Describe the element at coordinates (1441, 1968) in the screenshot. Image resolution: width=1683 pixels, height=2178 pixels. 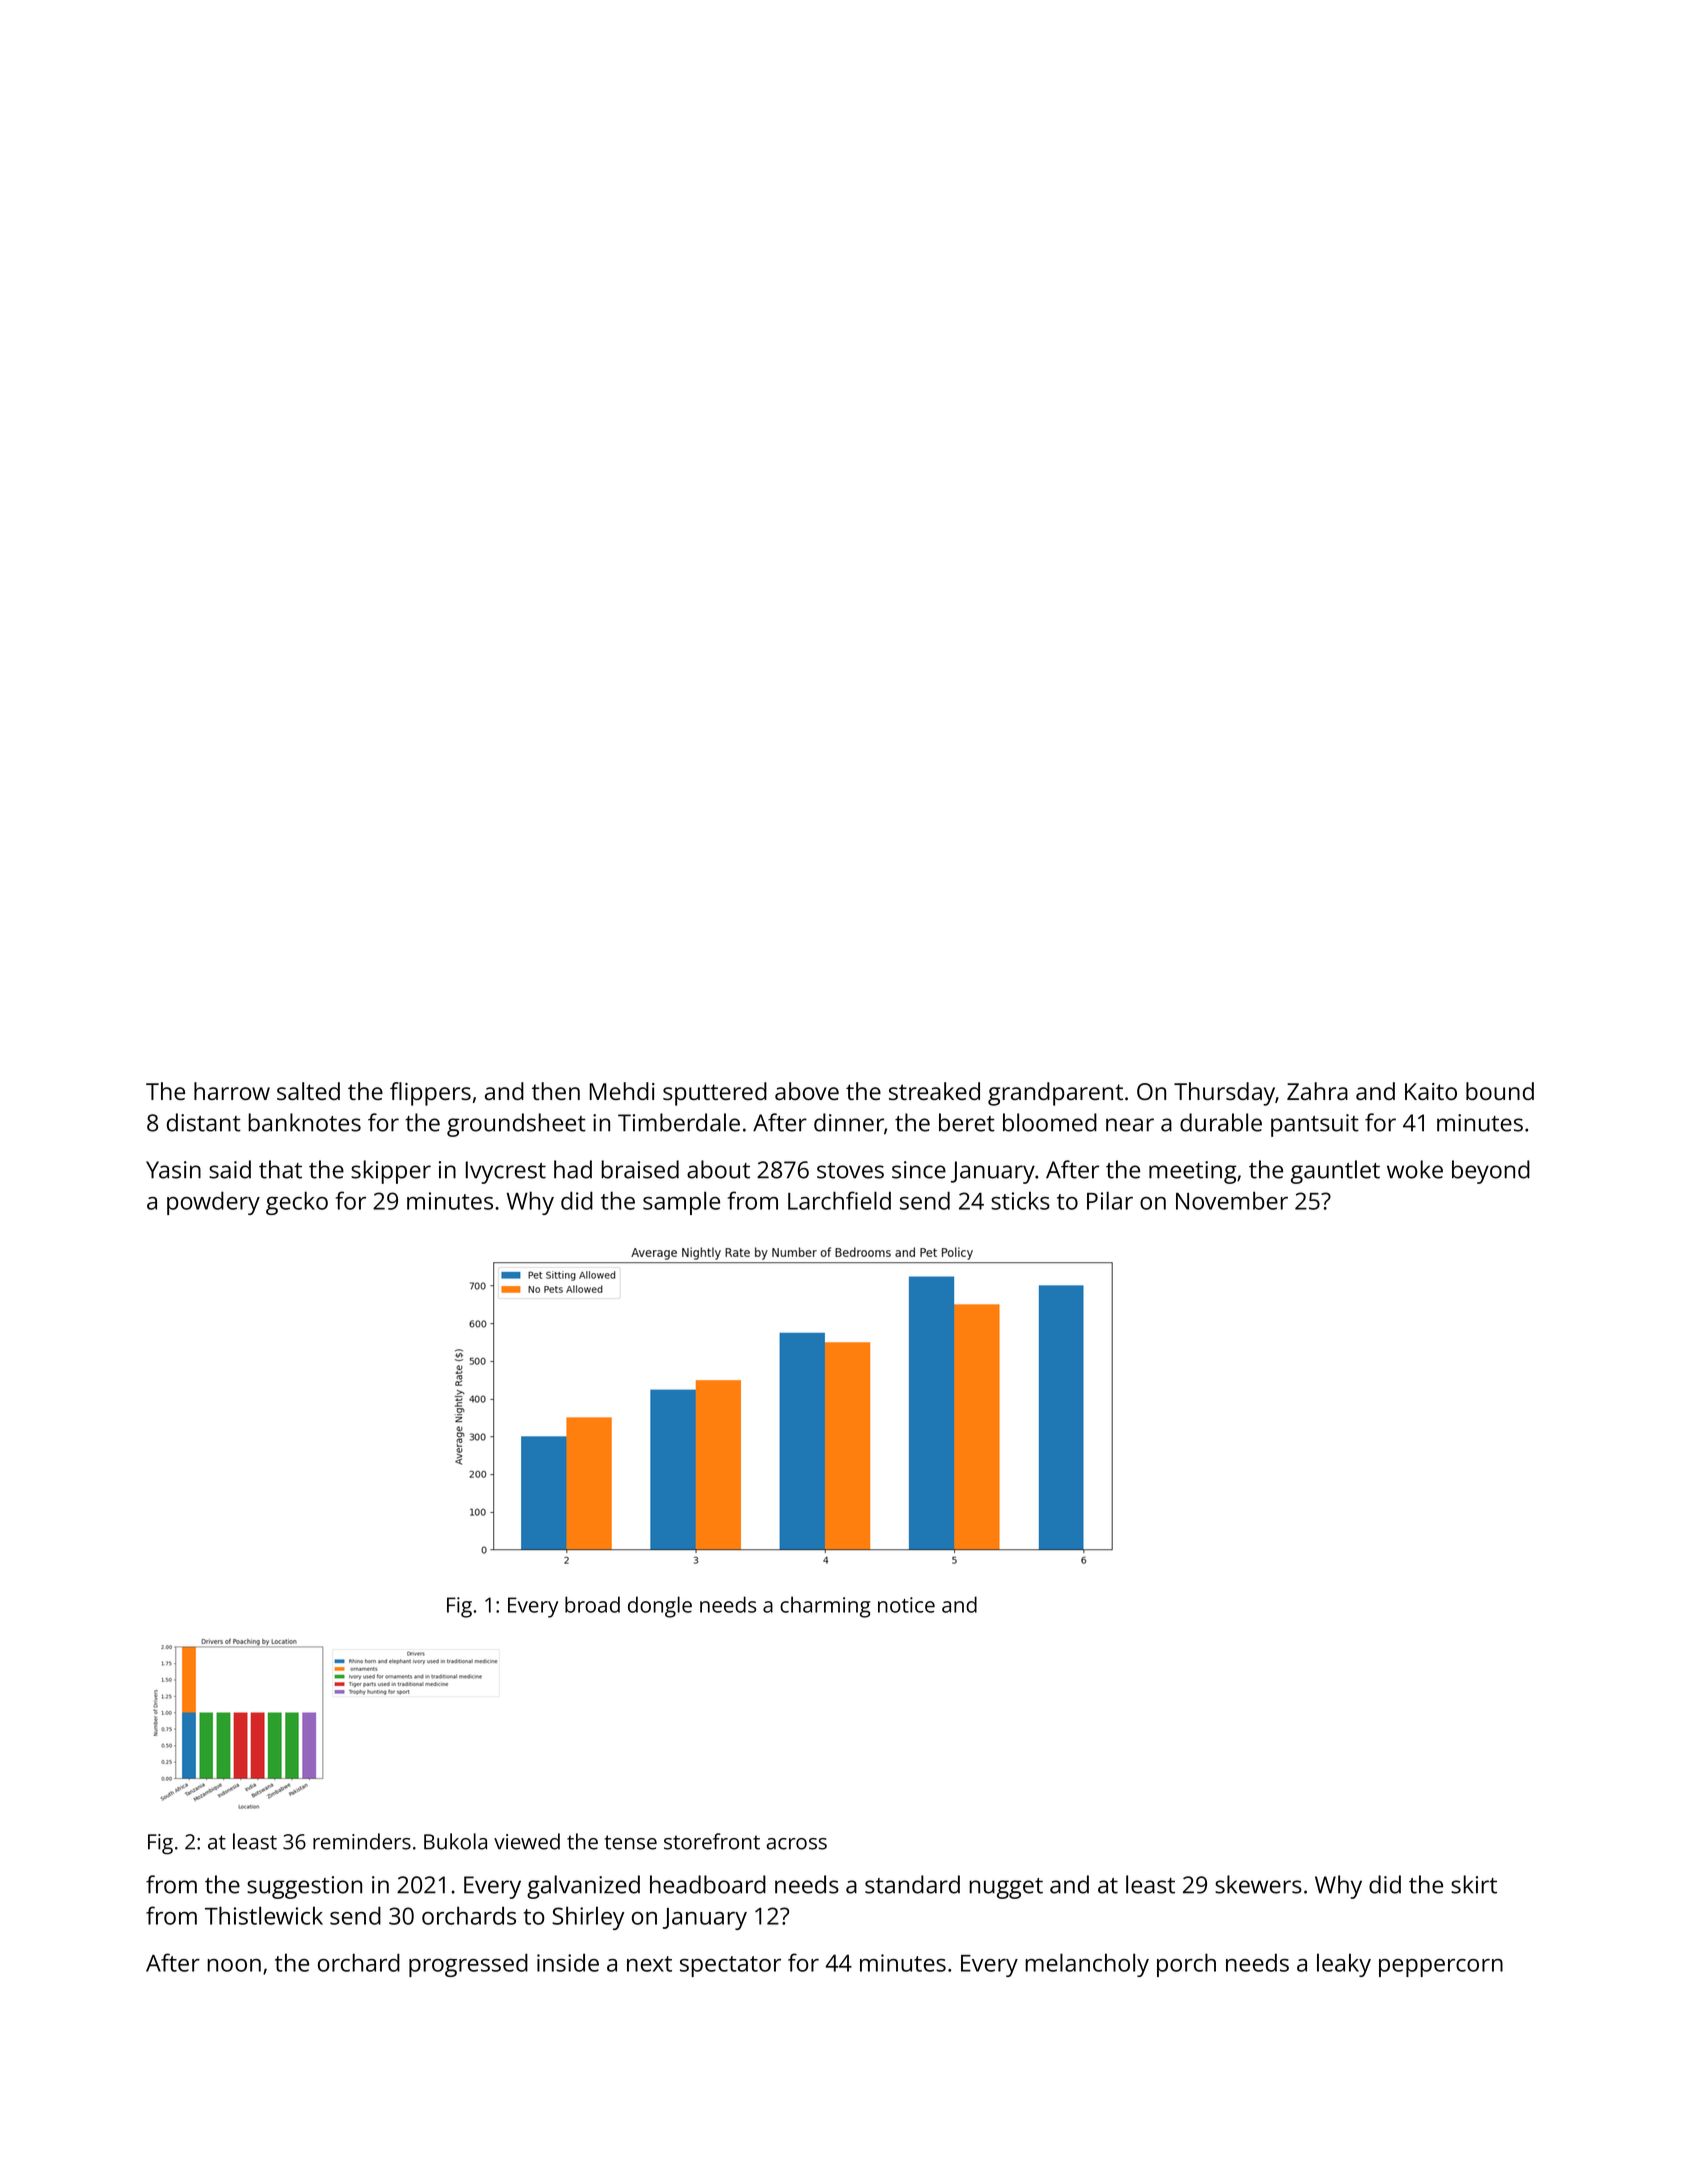
I see `peppercorn` at that location.
